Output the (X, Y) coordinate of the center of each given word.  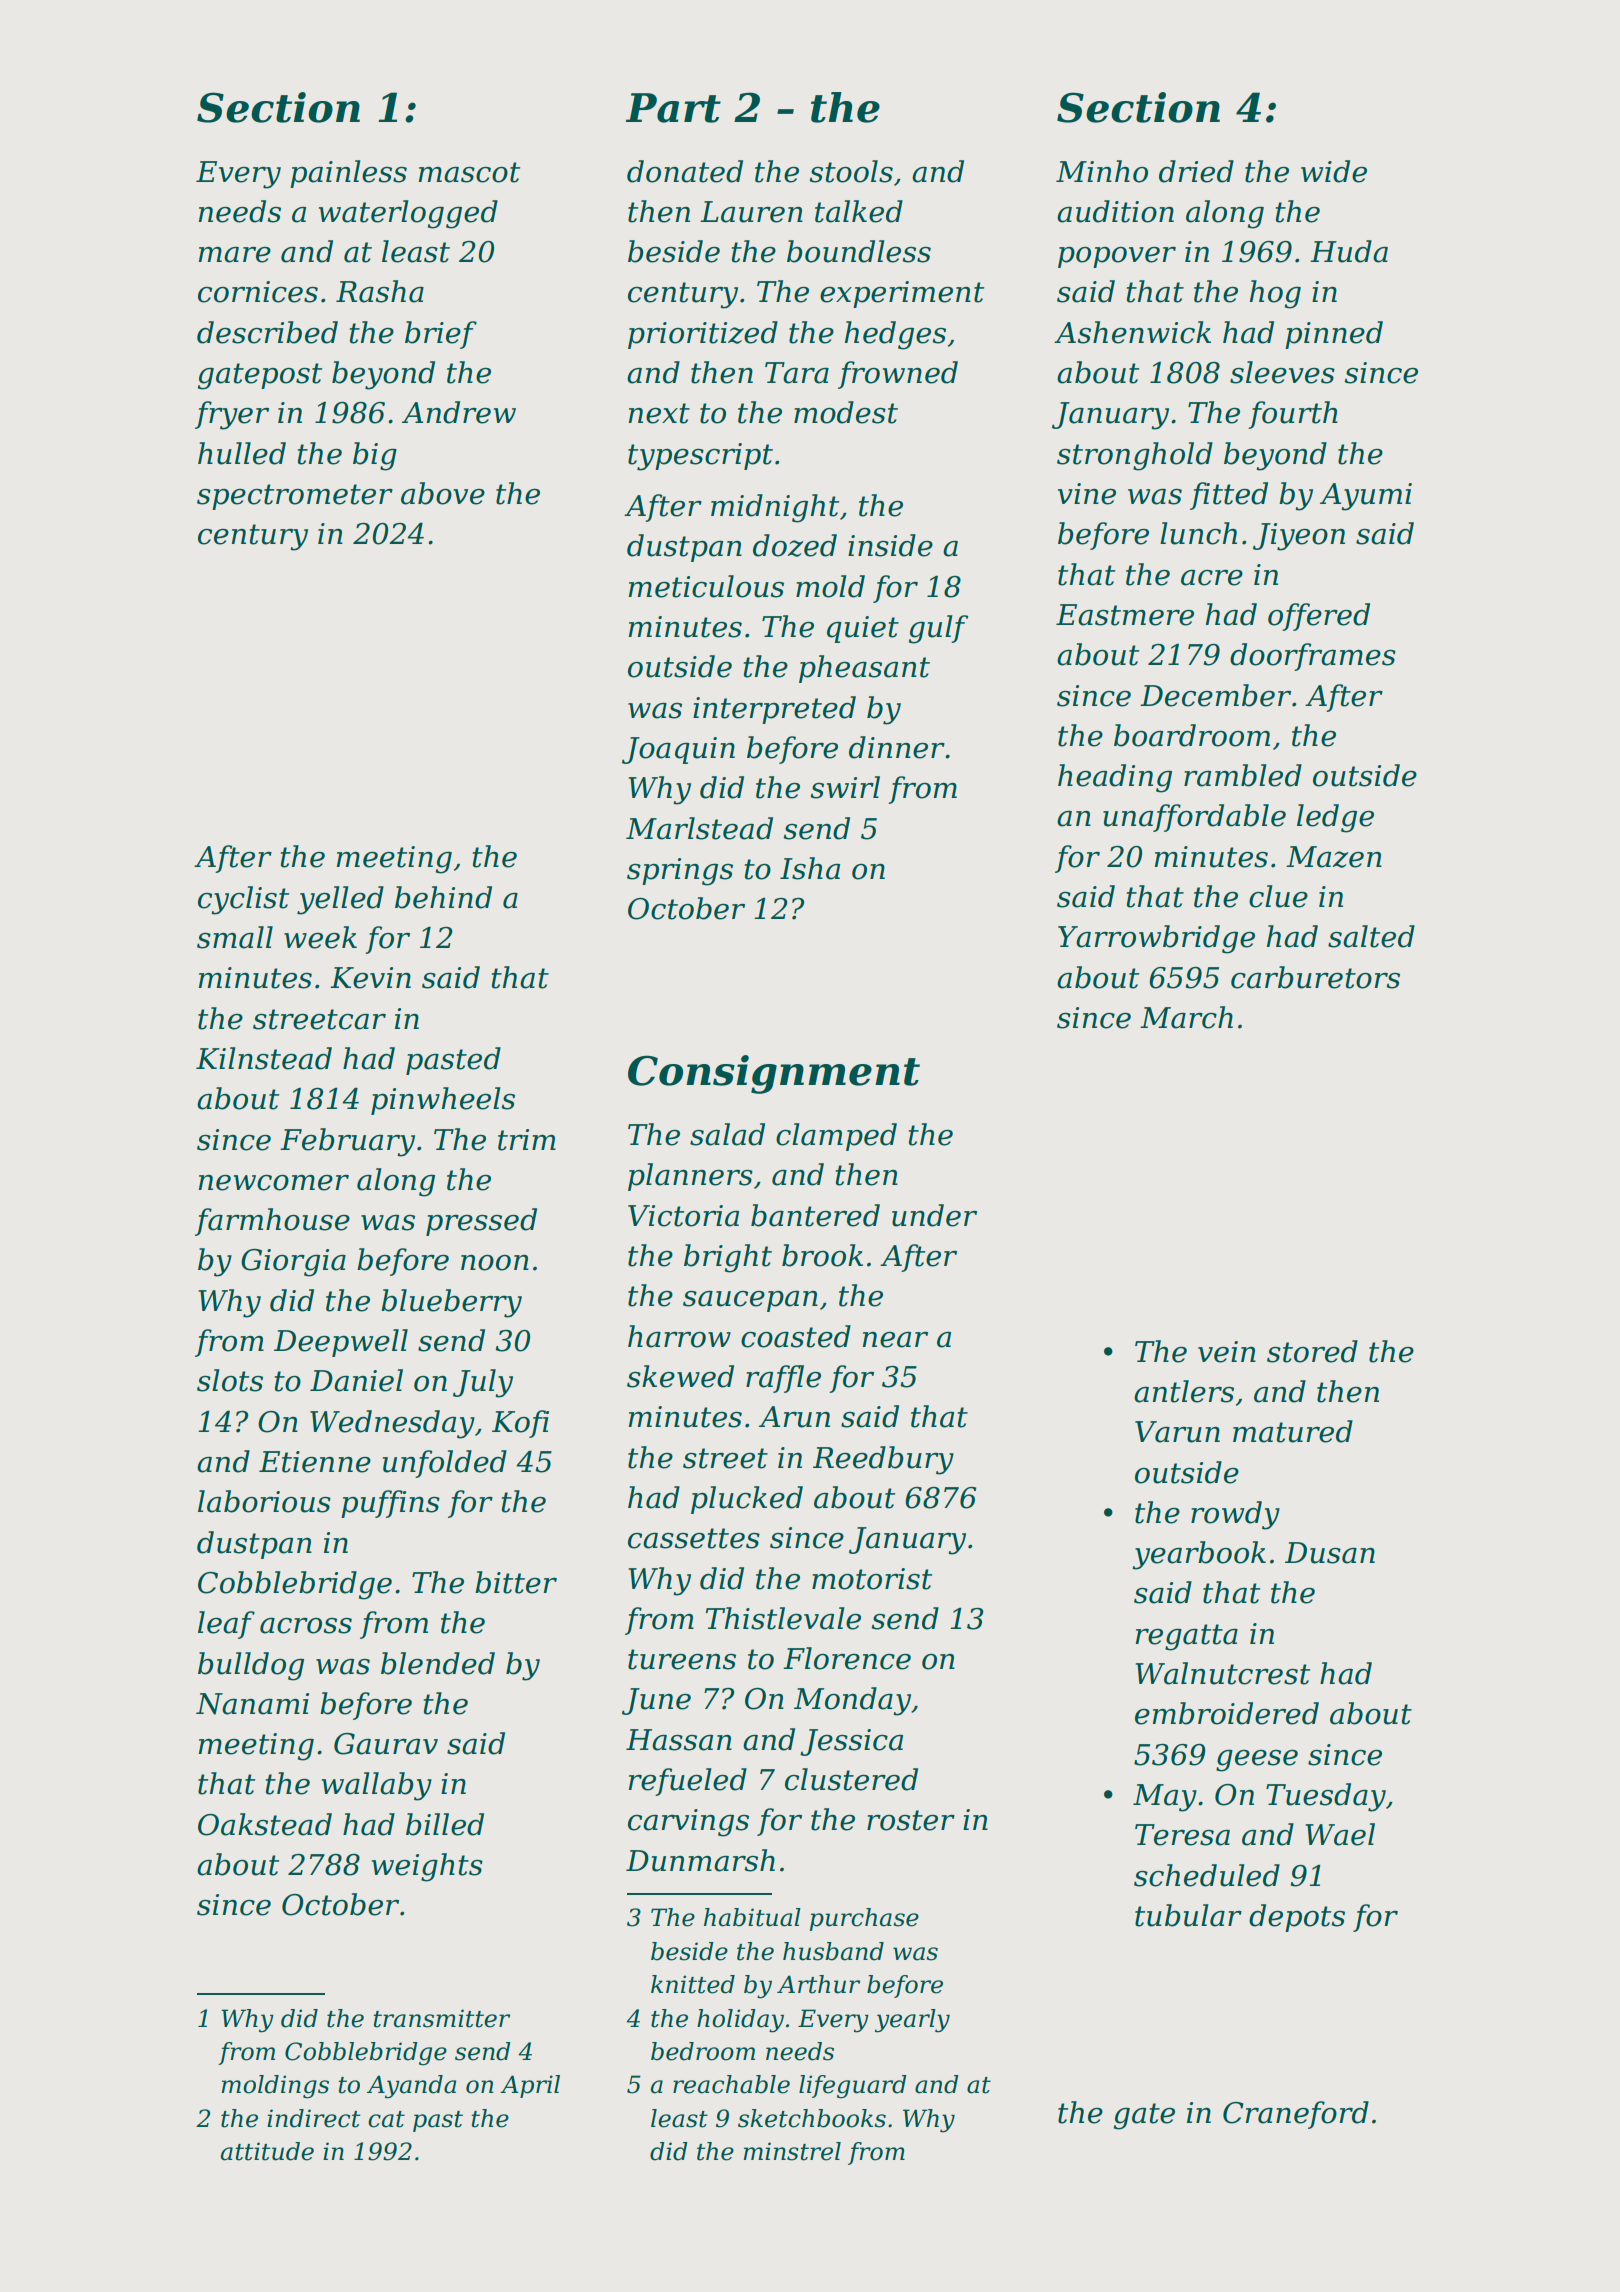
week (320, 937)
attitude (267, 2151)
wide (1334, 171)
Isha (810, 868)
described (267, 332)
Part (673, 108)
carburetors (1315, 977)
